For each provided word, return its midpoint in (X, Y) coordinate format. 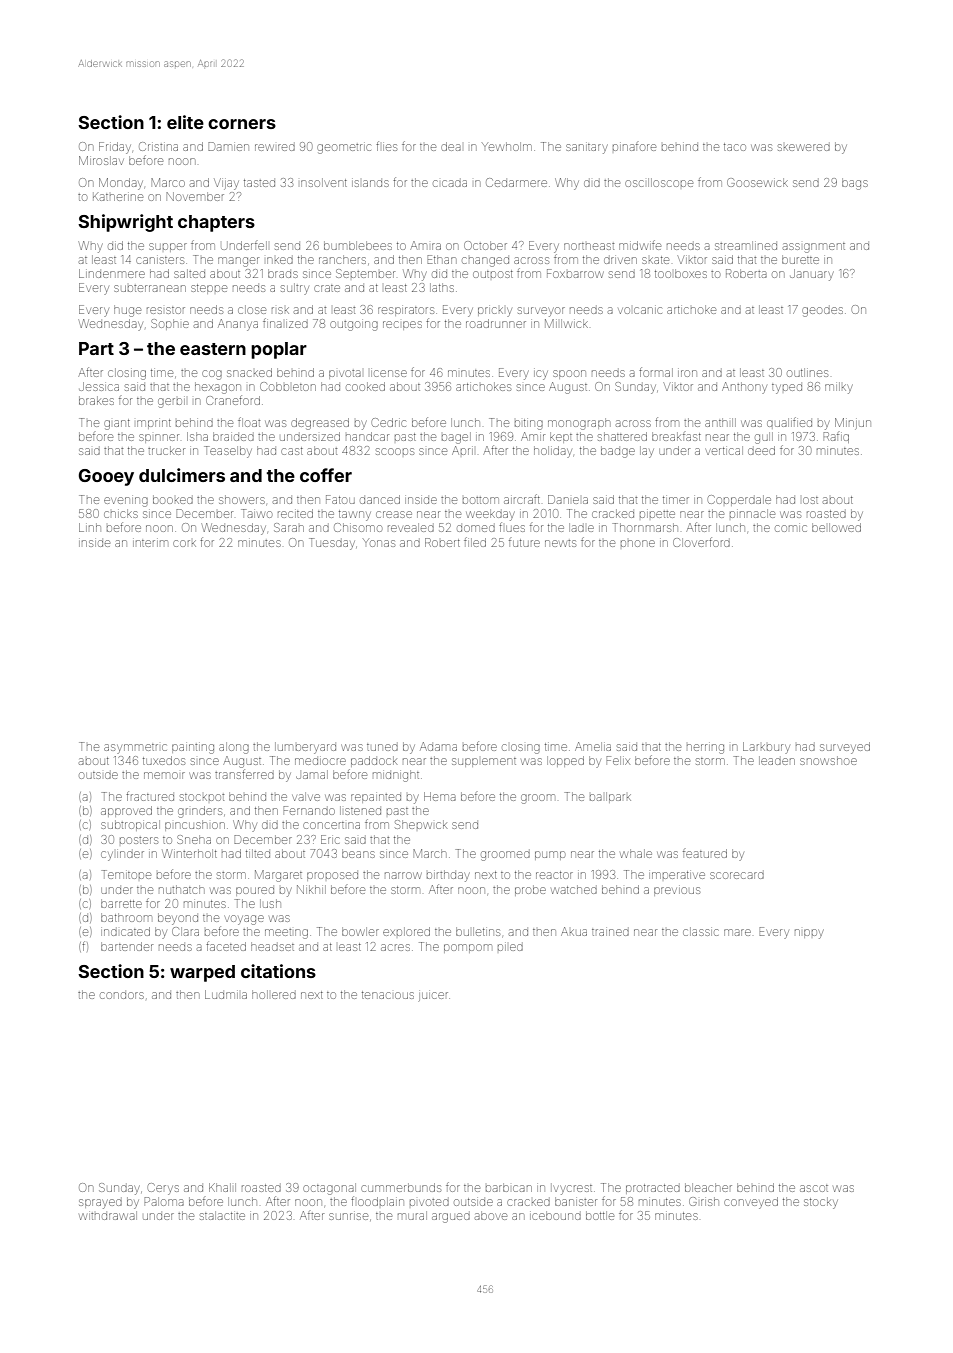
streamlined (746, 245)
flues (512, 527)
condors (122, 995)
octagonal (329, 1189)
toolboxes (681, 273)
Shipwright (125, 223)
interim (150, 543)
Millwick (566, 323)
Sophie (170, 324)
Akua (574, 931)
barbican (509, 1187)
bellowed (836, 527)
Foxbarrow (575, 273)
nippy (809, 934)
